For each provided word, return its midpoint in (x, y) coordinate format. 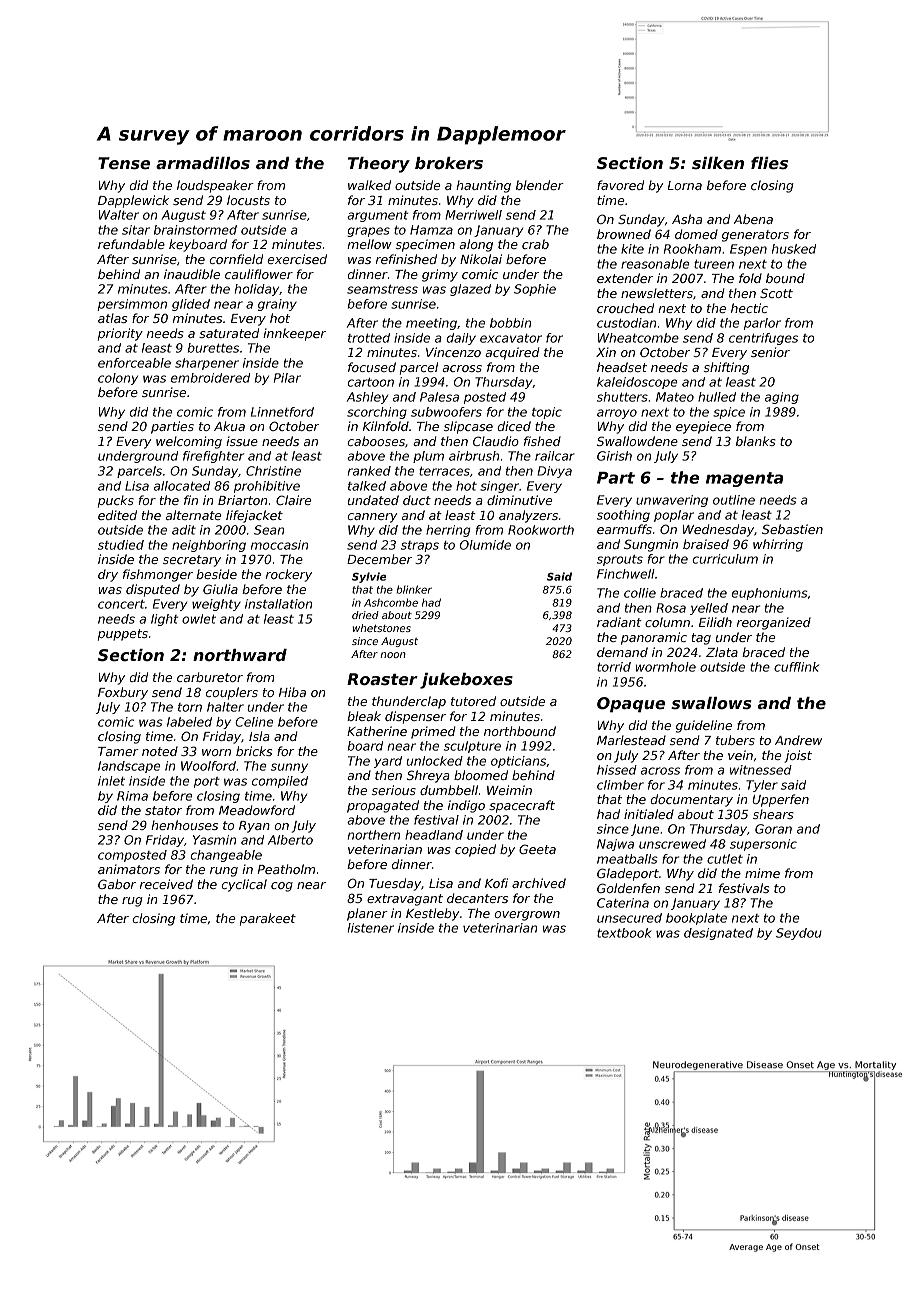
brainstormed (195, 230)
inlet (111, 781)
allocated (182, 486)
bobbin (510, 323)
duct (417, 500)
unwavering (672, 501)
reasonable (655, 264)
